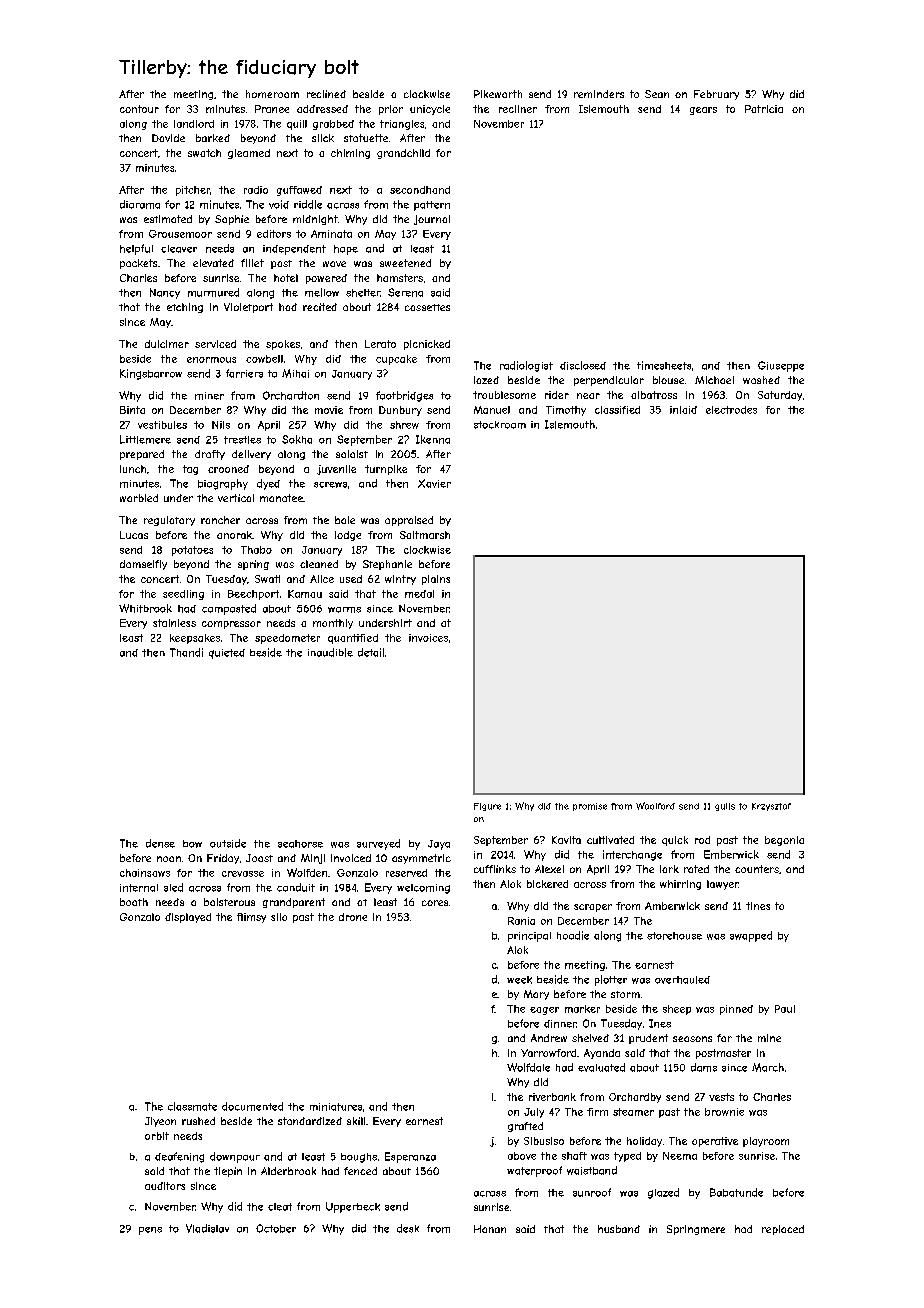  Describe the element at coordinates (167, 344) in the screenshot. I see `dulcimer` at that location.
